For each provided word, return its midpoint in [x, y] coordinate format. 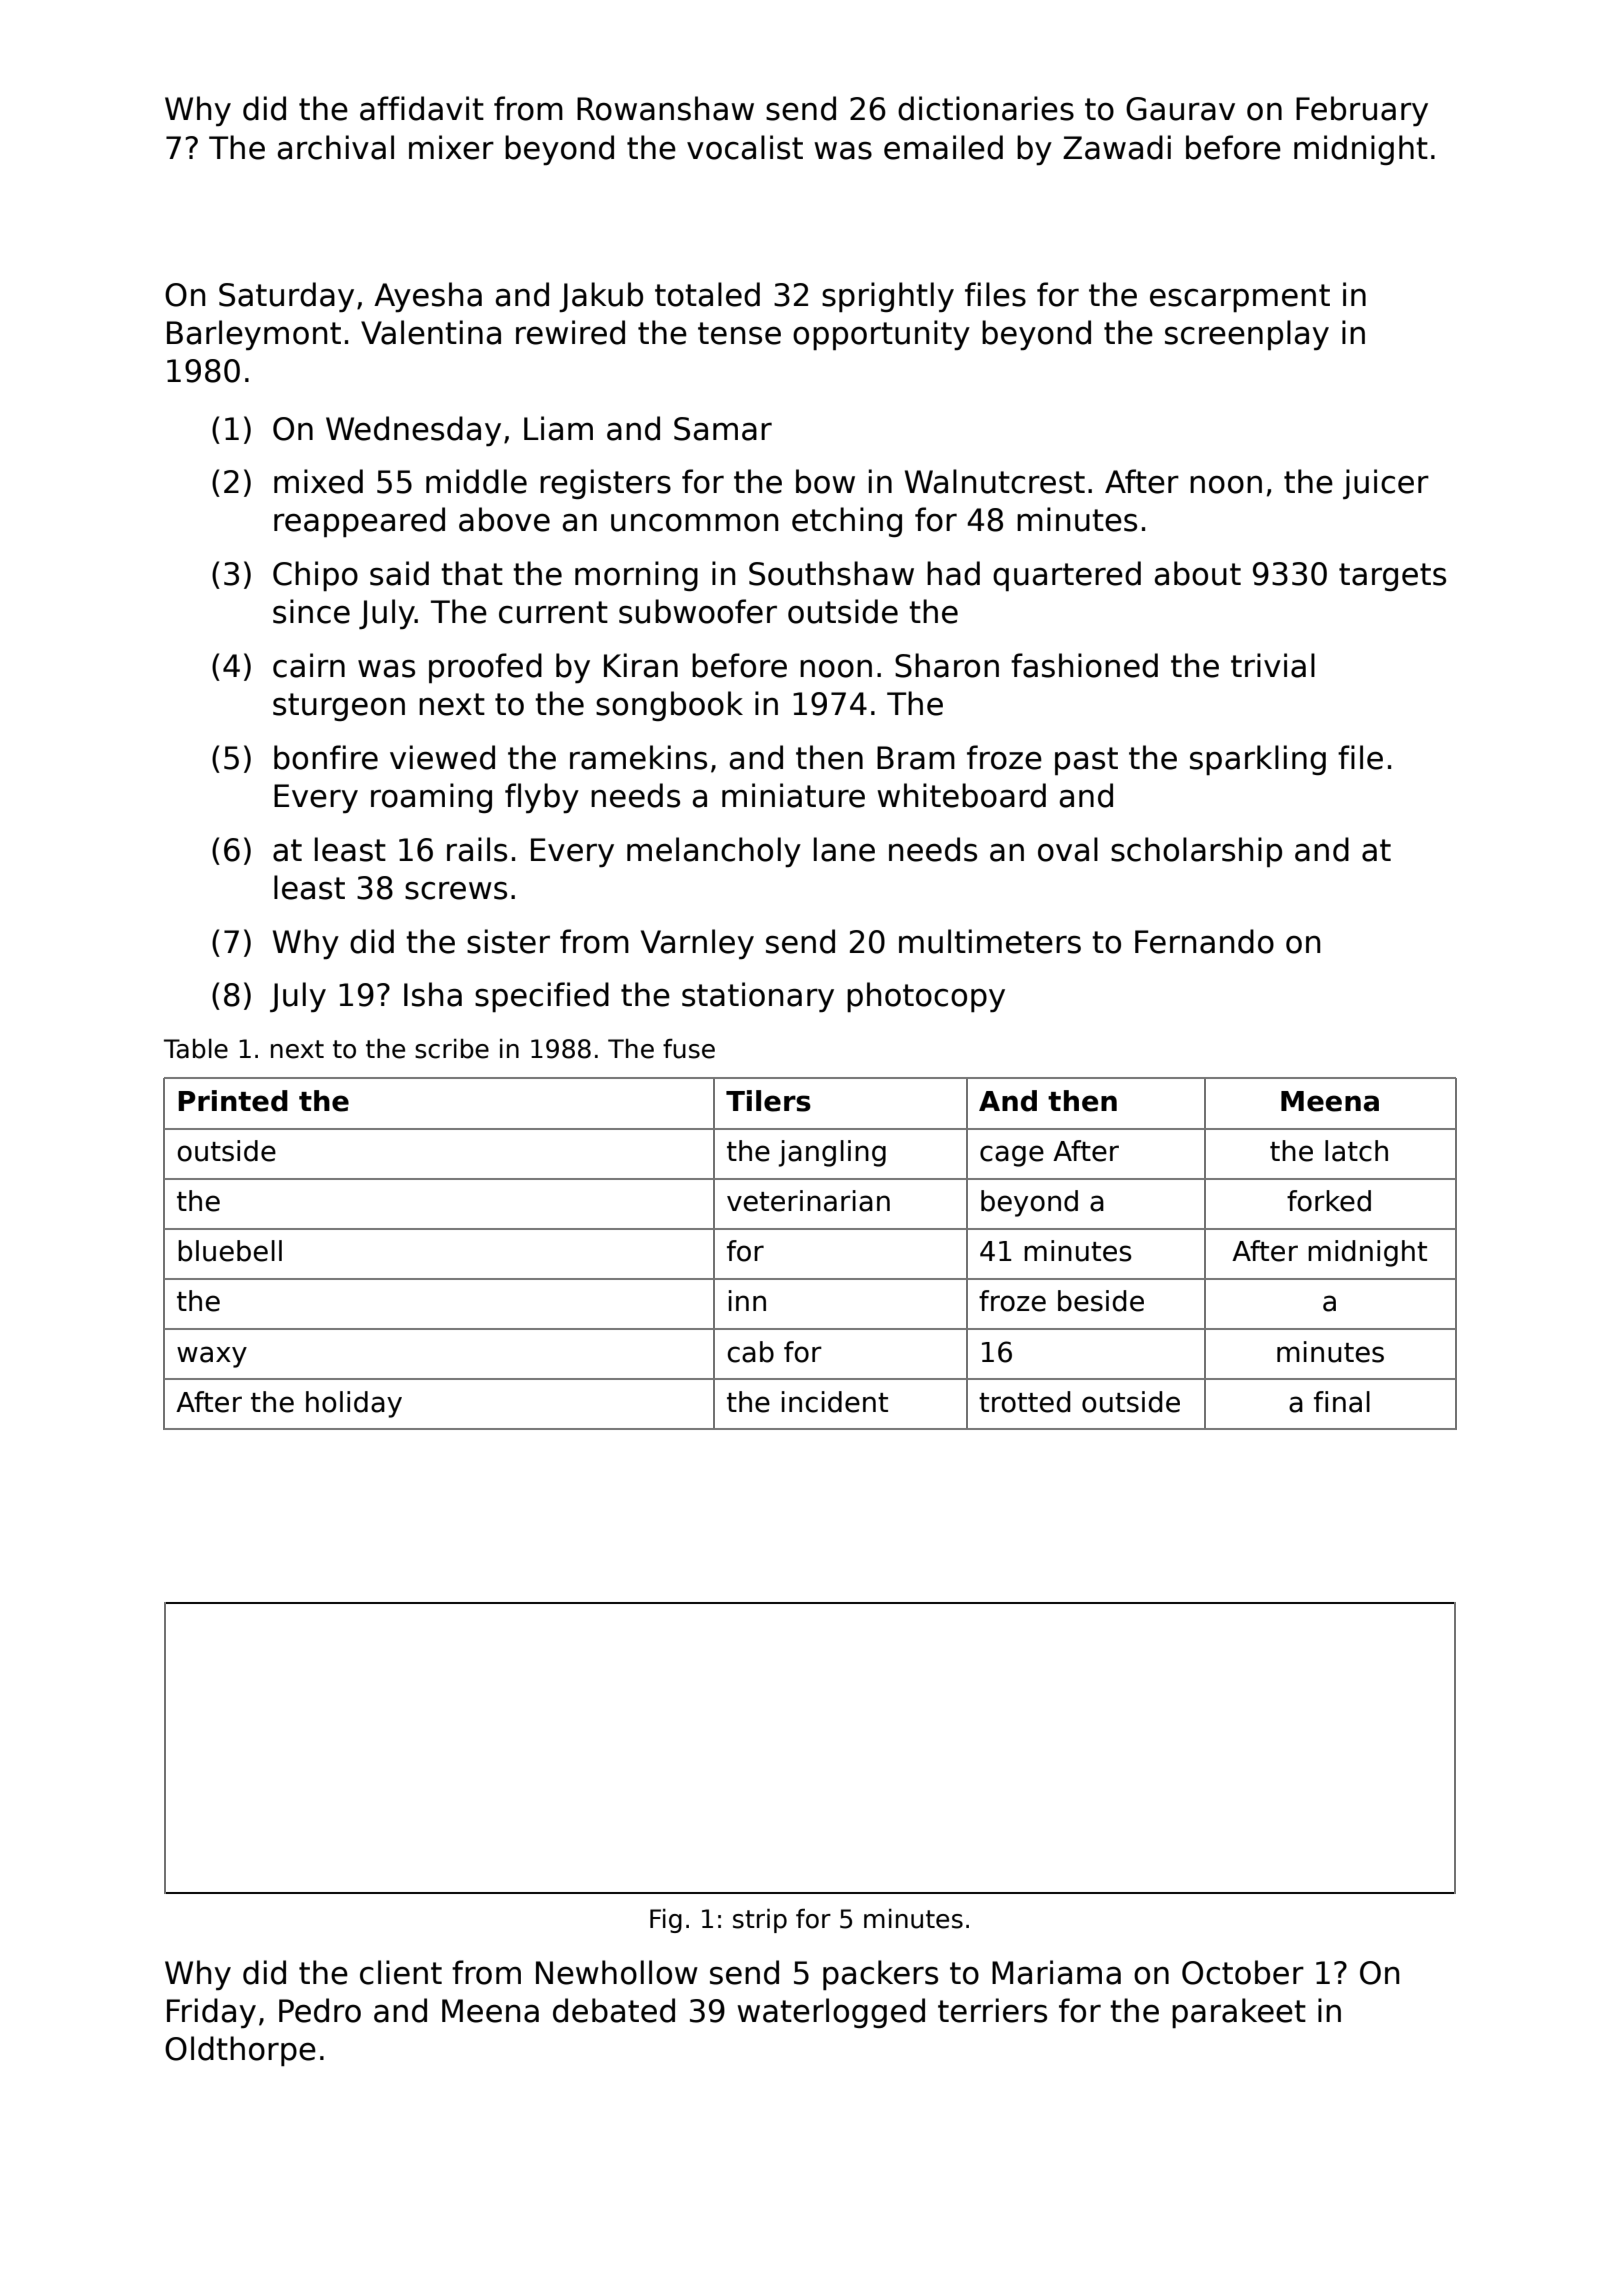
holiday [354, 1404]
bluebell [230, 1251]
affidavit [422, 108]
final [1342, 1402]
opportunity [881, 335]
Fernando [1204, 941]
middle [476, 481]
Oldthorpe [240, 2051]
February [1362, 111]
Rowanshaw [665, 108]
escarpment [1240, 298]
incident [835, 1402]
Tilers [768, 1101]
